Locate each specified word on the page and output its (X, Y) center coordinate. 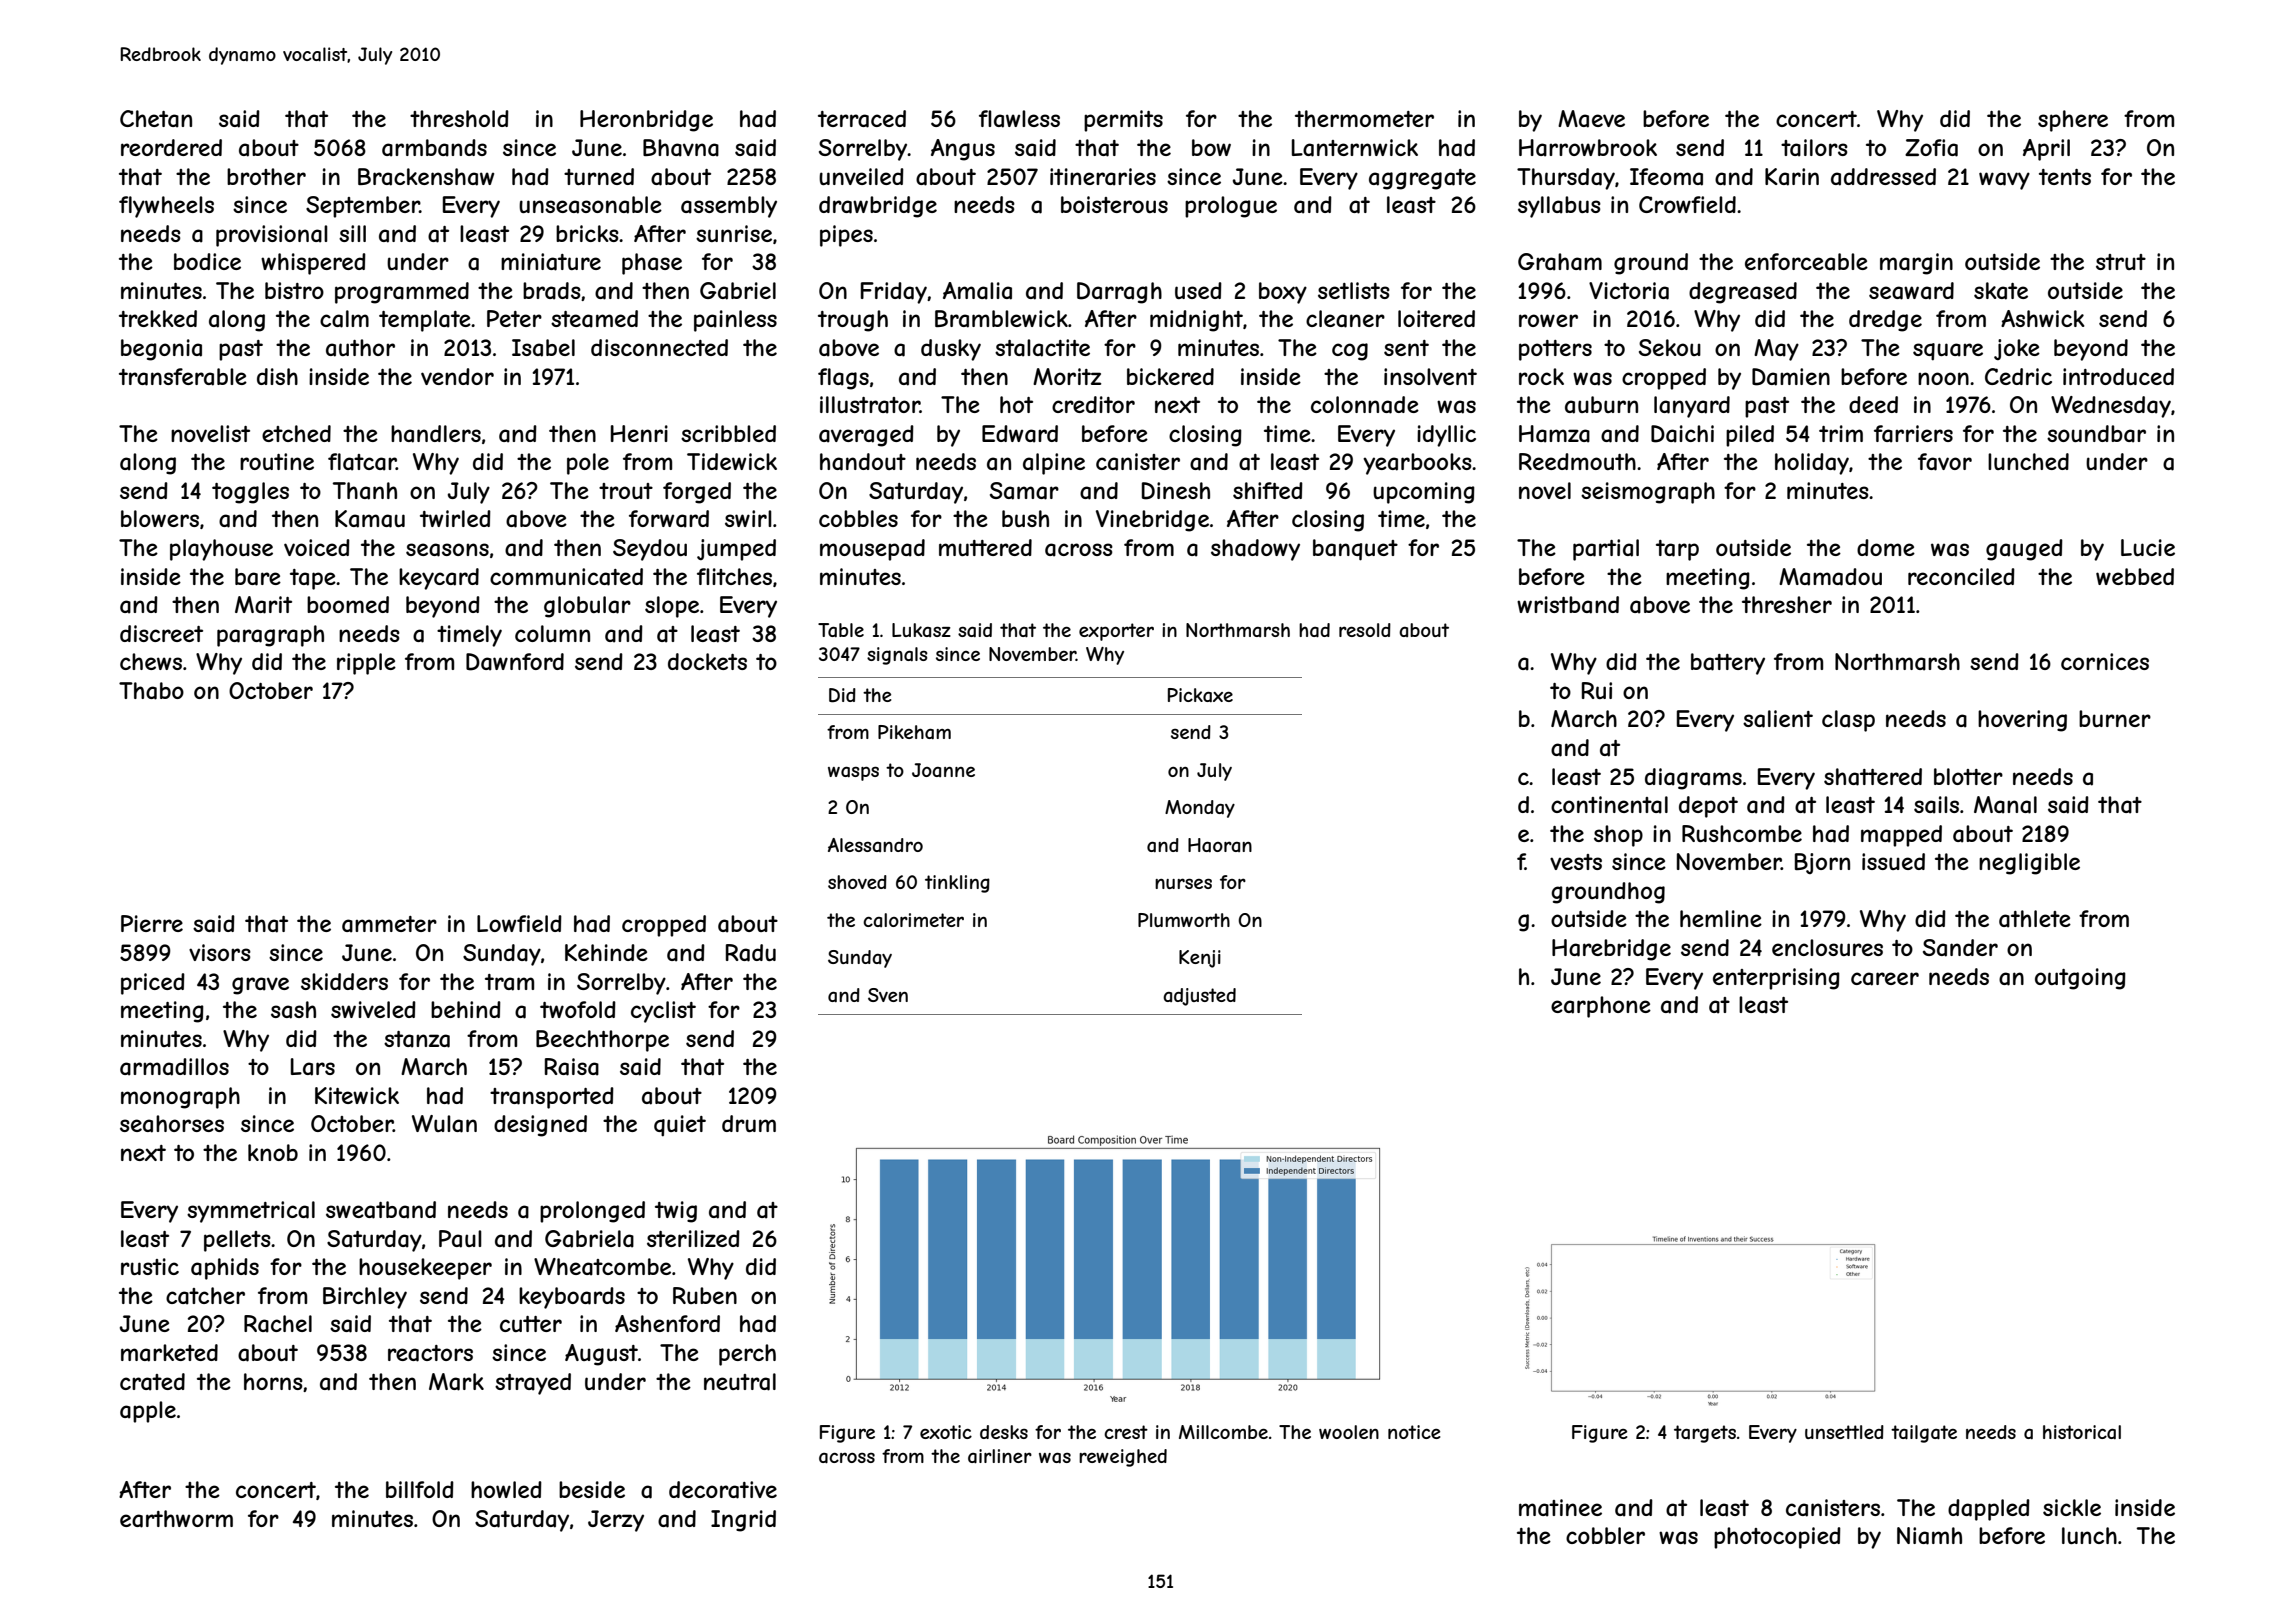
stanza (417, 1039)
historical (2082, 1432)
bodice (207, 261)
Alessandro (875, 845)
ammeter (389, 924)
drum (749, 1123)
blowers (160, 518)
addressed (1883, 177)
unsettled (1844, 1432)
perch (747, 1355)
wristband (1568, 605)
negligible (2029, 864)
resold (1365, 630)
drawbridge (878, 207)
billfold (420, 1489)
